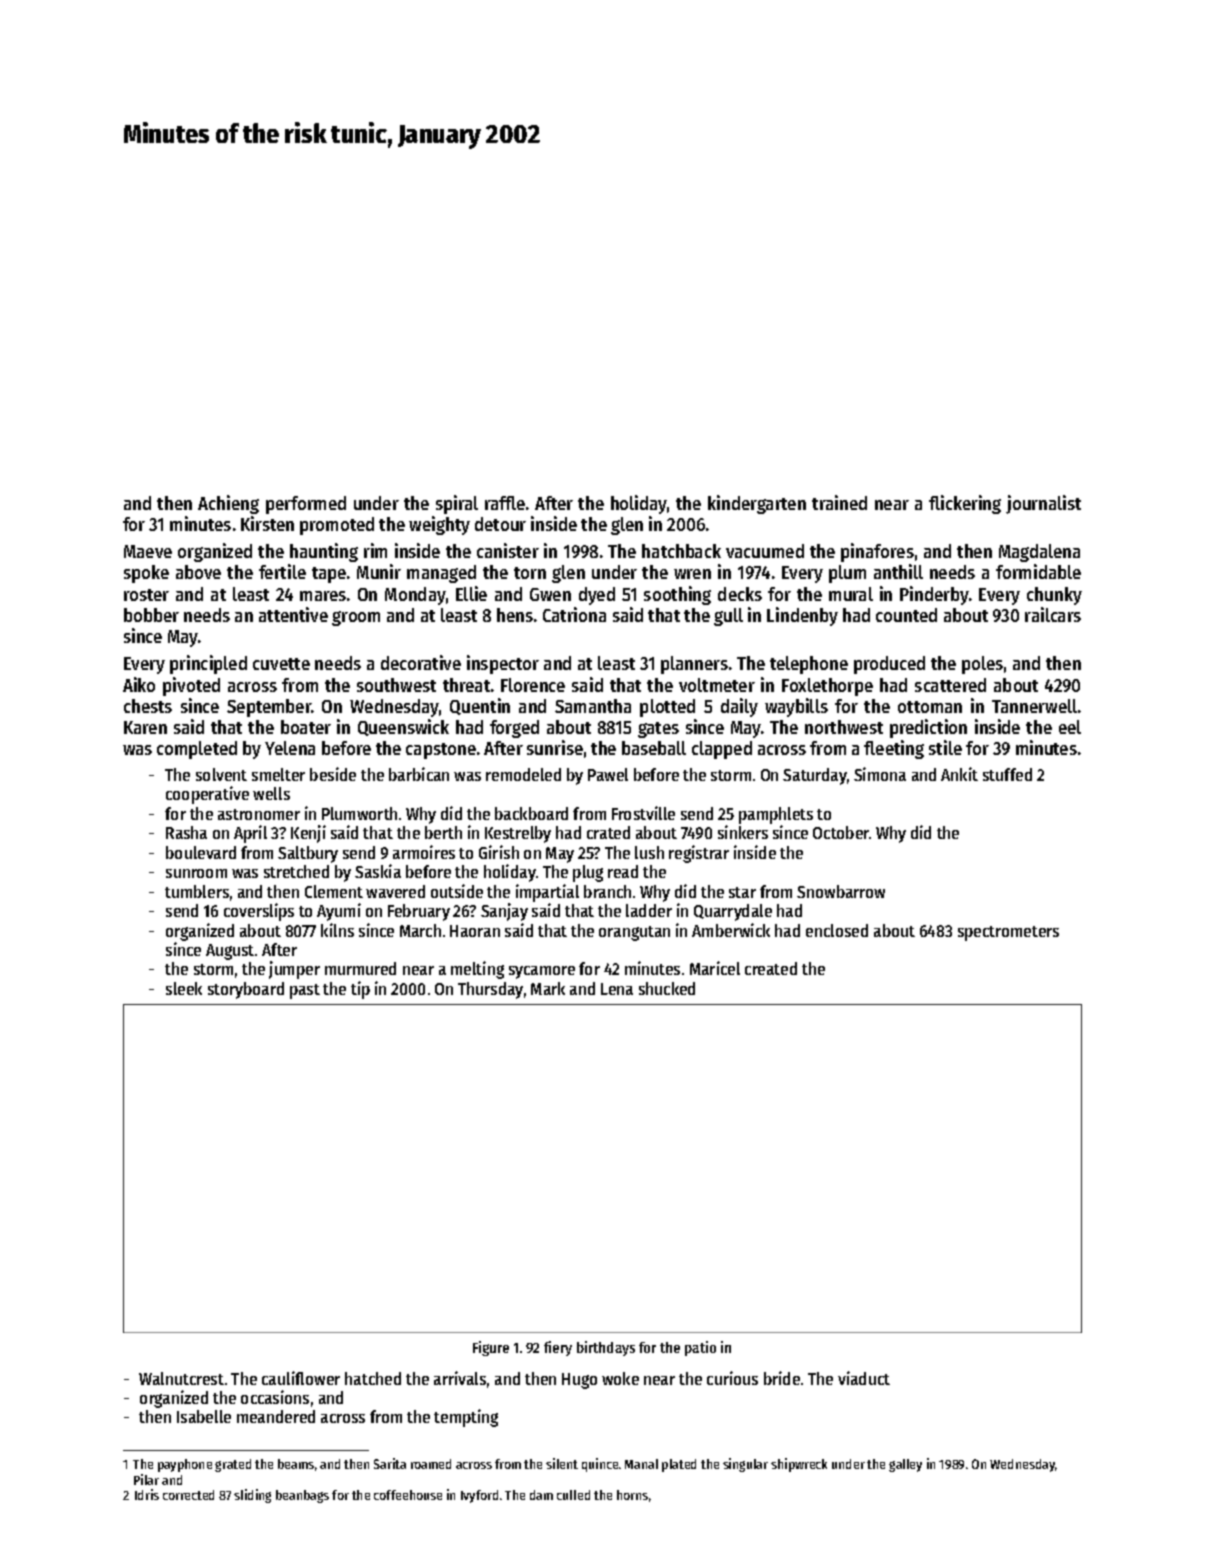 The image size is (1205, 1560). What do you see at coordinates (965, 504) in the image?
I see `flickering` at bounding box center [965, 504].
